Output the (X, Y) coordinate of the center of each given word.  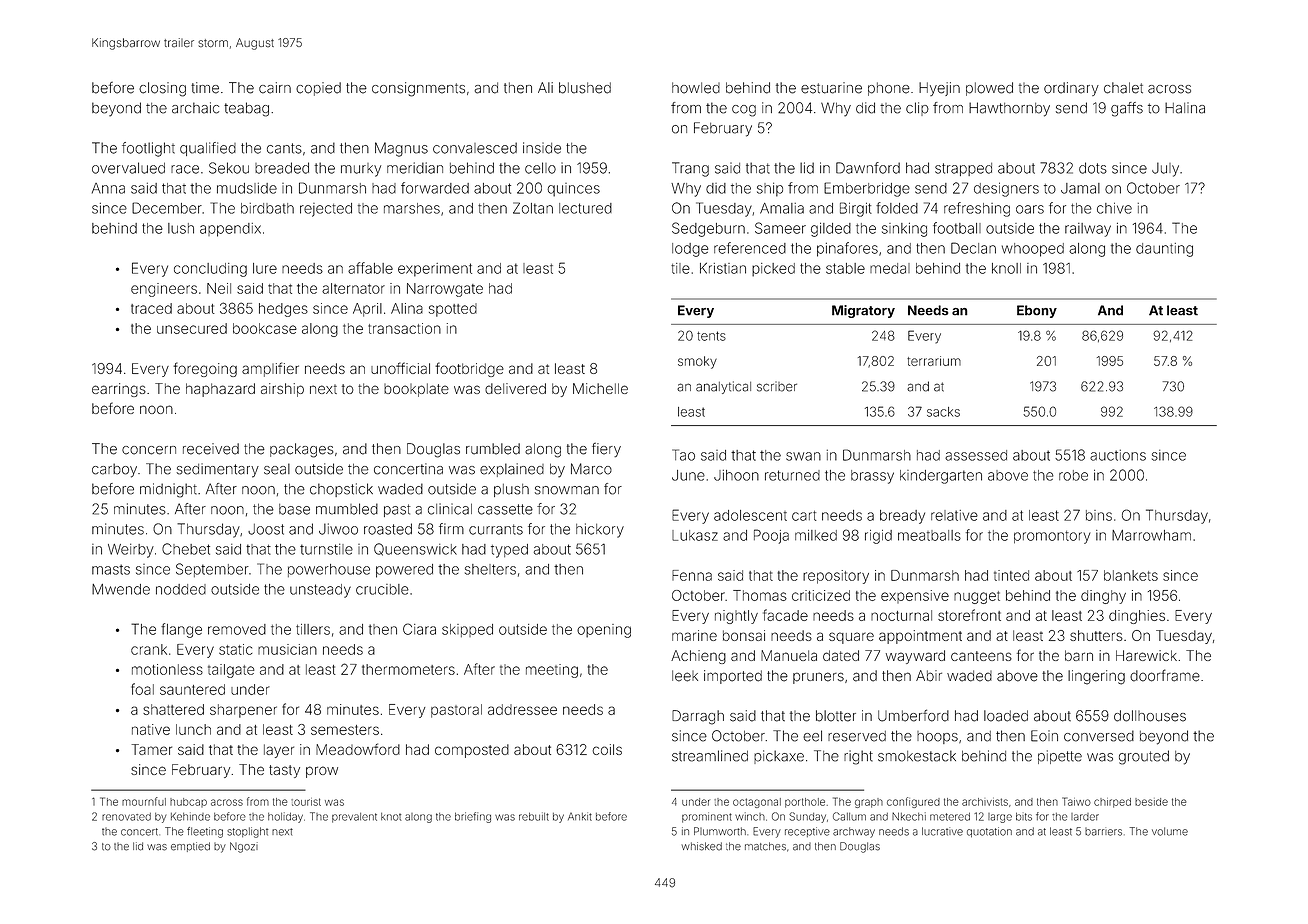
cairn (275, 88)
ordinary (1071, 89)
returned (792, 475)
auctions (1118, 455)
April (367, 310)
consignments (418, 89)
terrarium (934, 361)
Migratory (863, 311)
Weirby (131, 550)
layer (279, 751)
